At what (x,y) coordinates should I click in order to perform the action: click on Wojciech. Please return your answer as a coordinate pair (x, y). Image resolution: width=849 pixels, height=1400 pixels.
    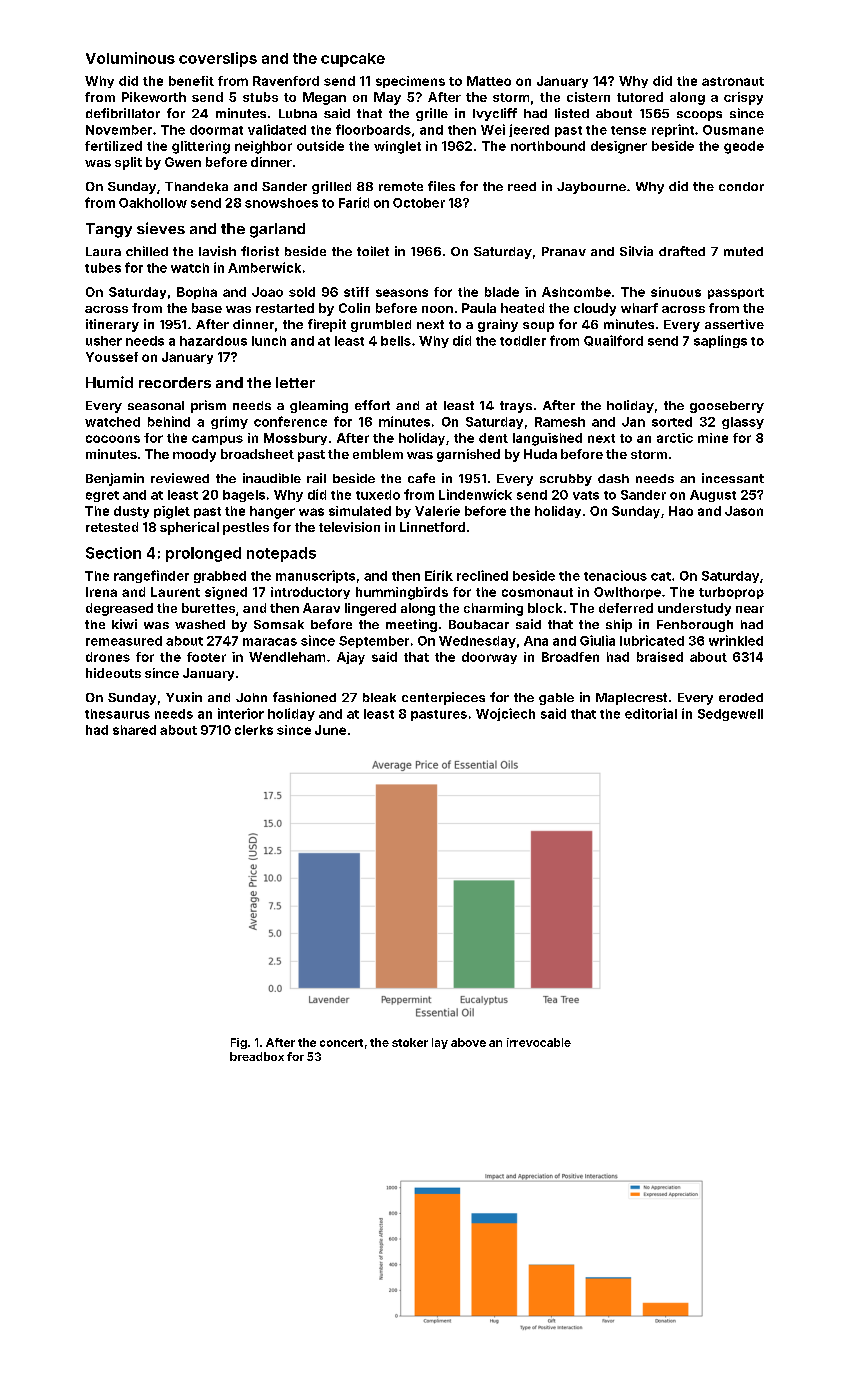
    Looking at the image, I should click on (505, 714).
